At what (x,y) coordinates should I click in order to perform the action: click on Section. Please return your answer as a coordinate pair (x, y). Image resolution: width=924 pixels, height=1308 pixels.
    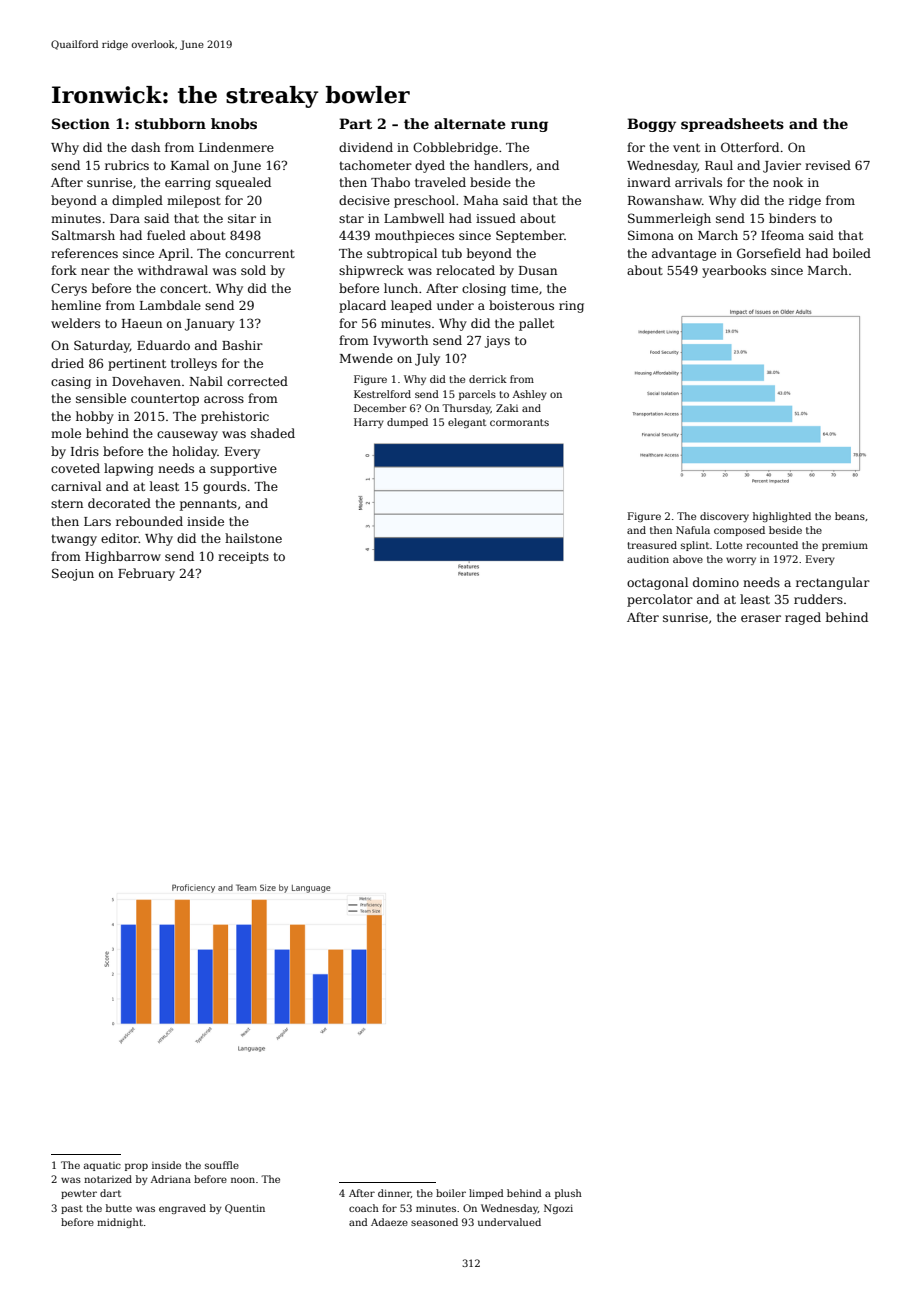
    Looking at the image, I should click on (81, 123).
